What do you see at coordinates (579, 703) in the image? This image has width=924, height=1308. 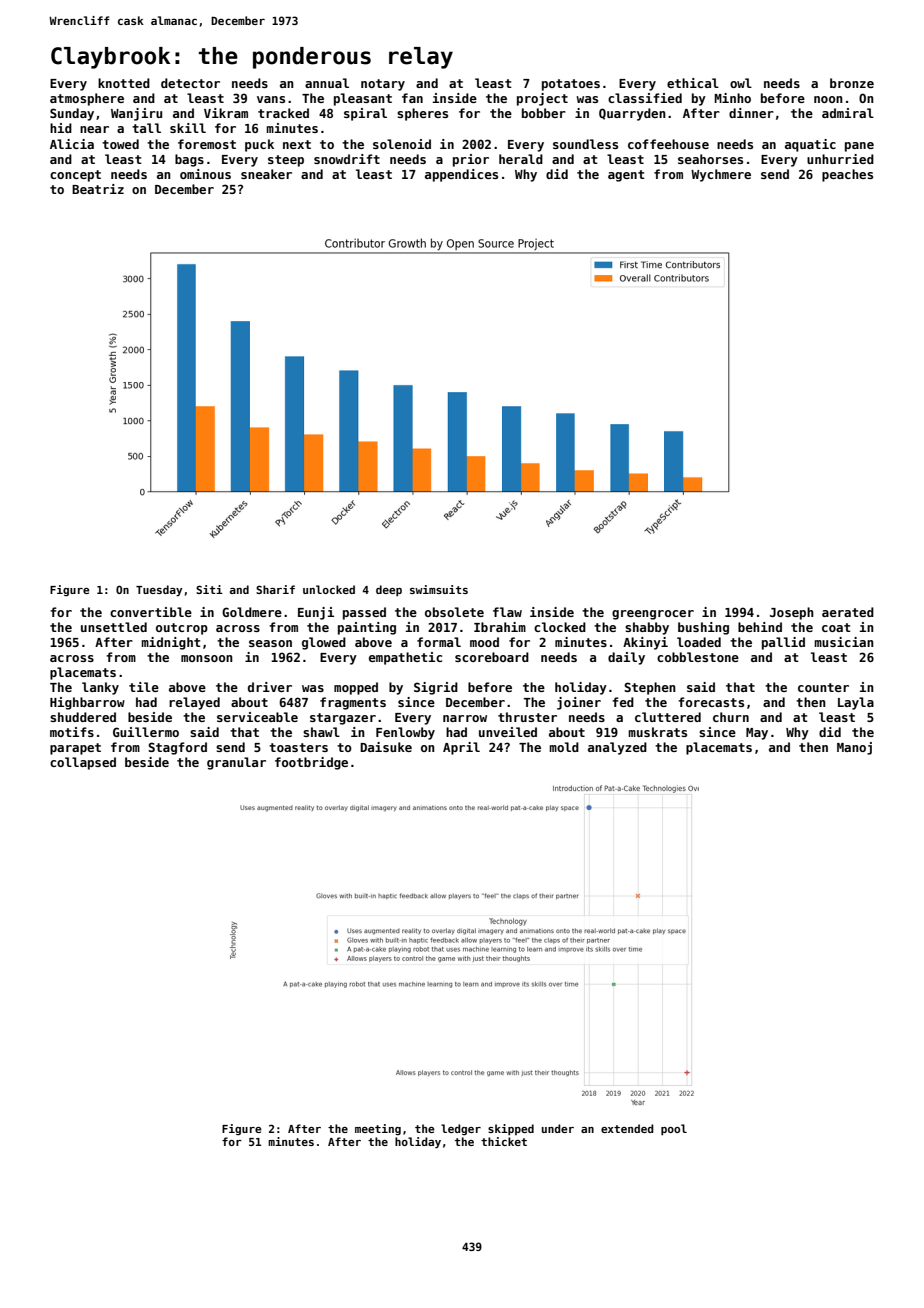 I see `joiner` at bounding box center [579, 703].
